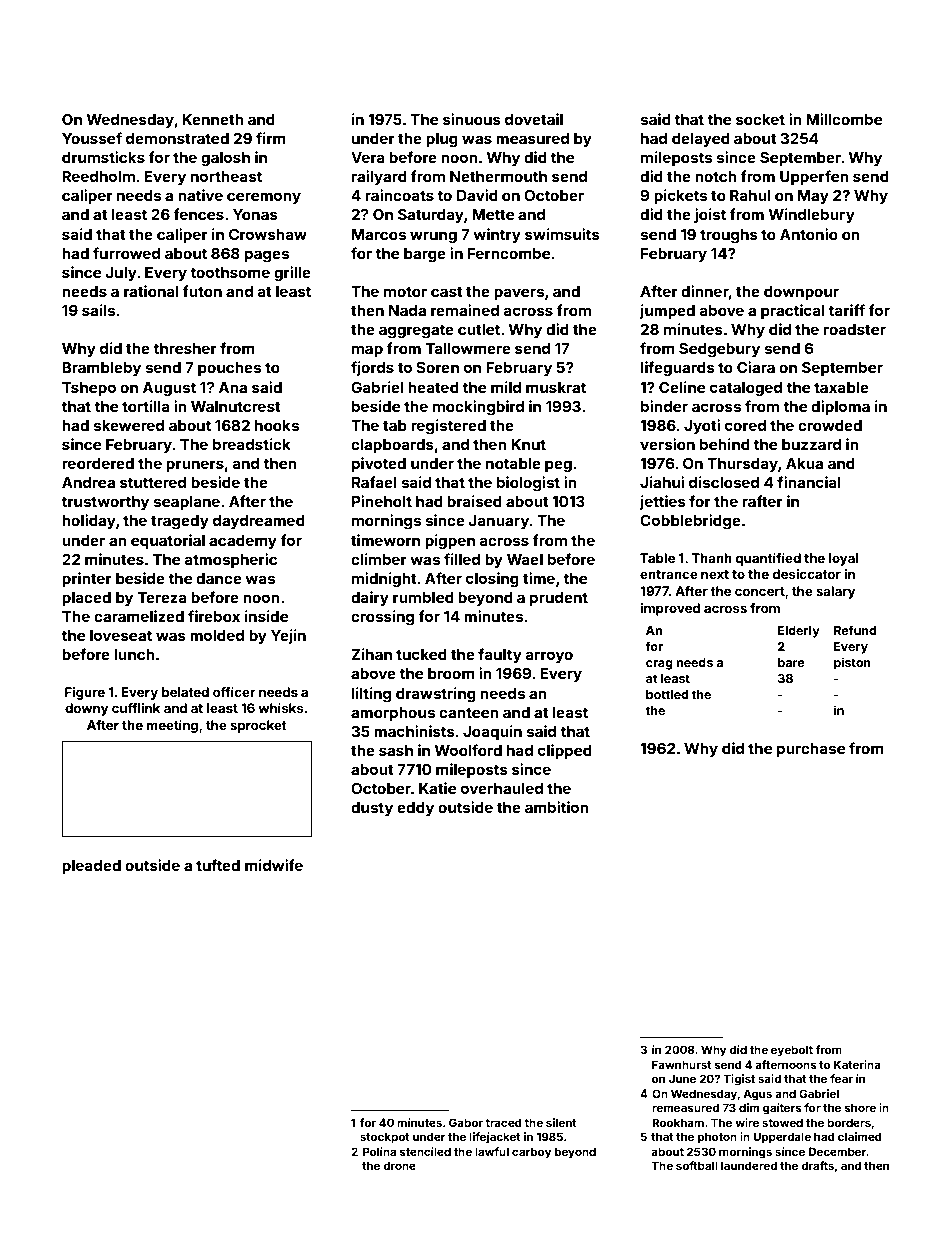 The width and height of the image is (952, 1233). Describe the element at coordinates (466, 1122) in the image. I see `Gabor` at that location.
